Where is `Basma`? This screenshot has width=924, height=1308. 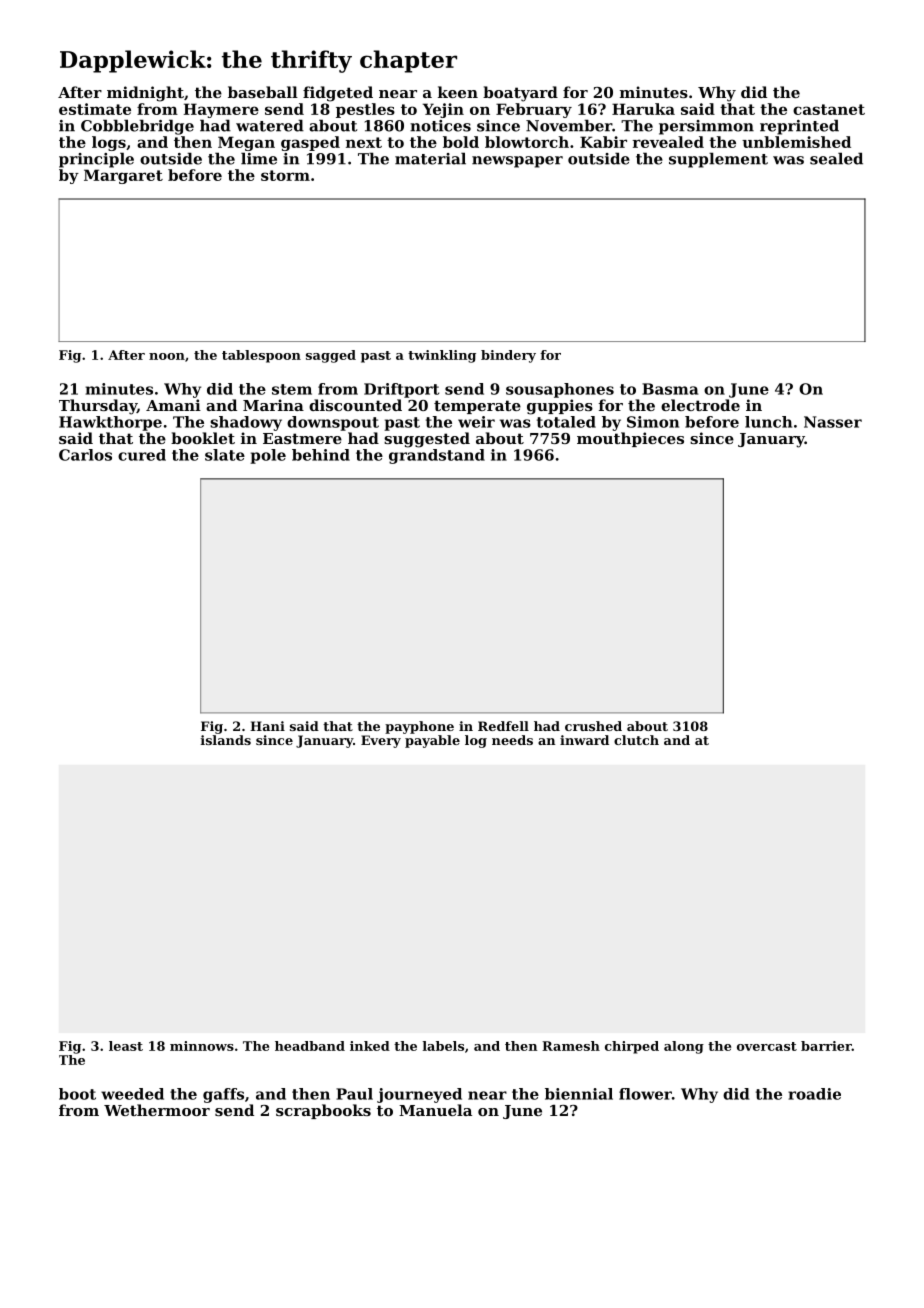
Basma is located at coordinates (670, 389).
